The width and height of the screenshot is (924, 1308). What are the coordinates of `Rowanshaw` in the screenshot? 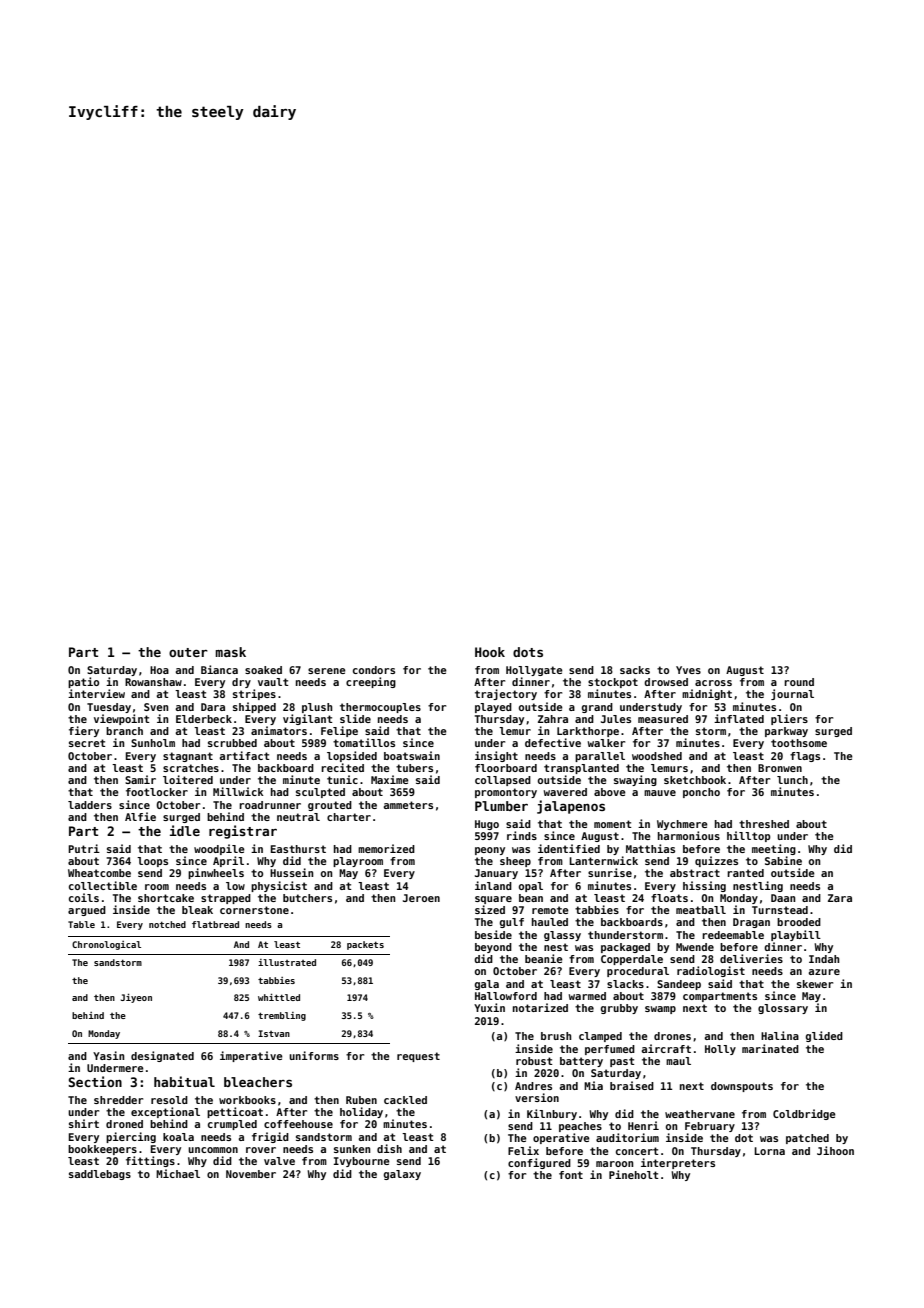 It's located at (153, 682).
